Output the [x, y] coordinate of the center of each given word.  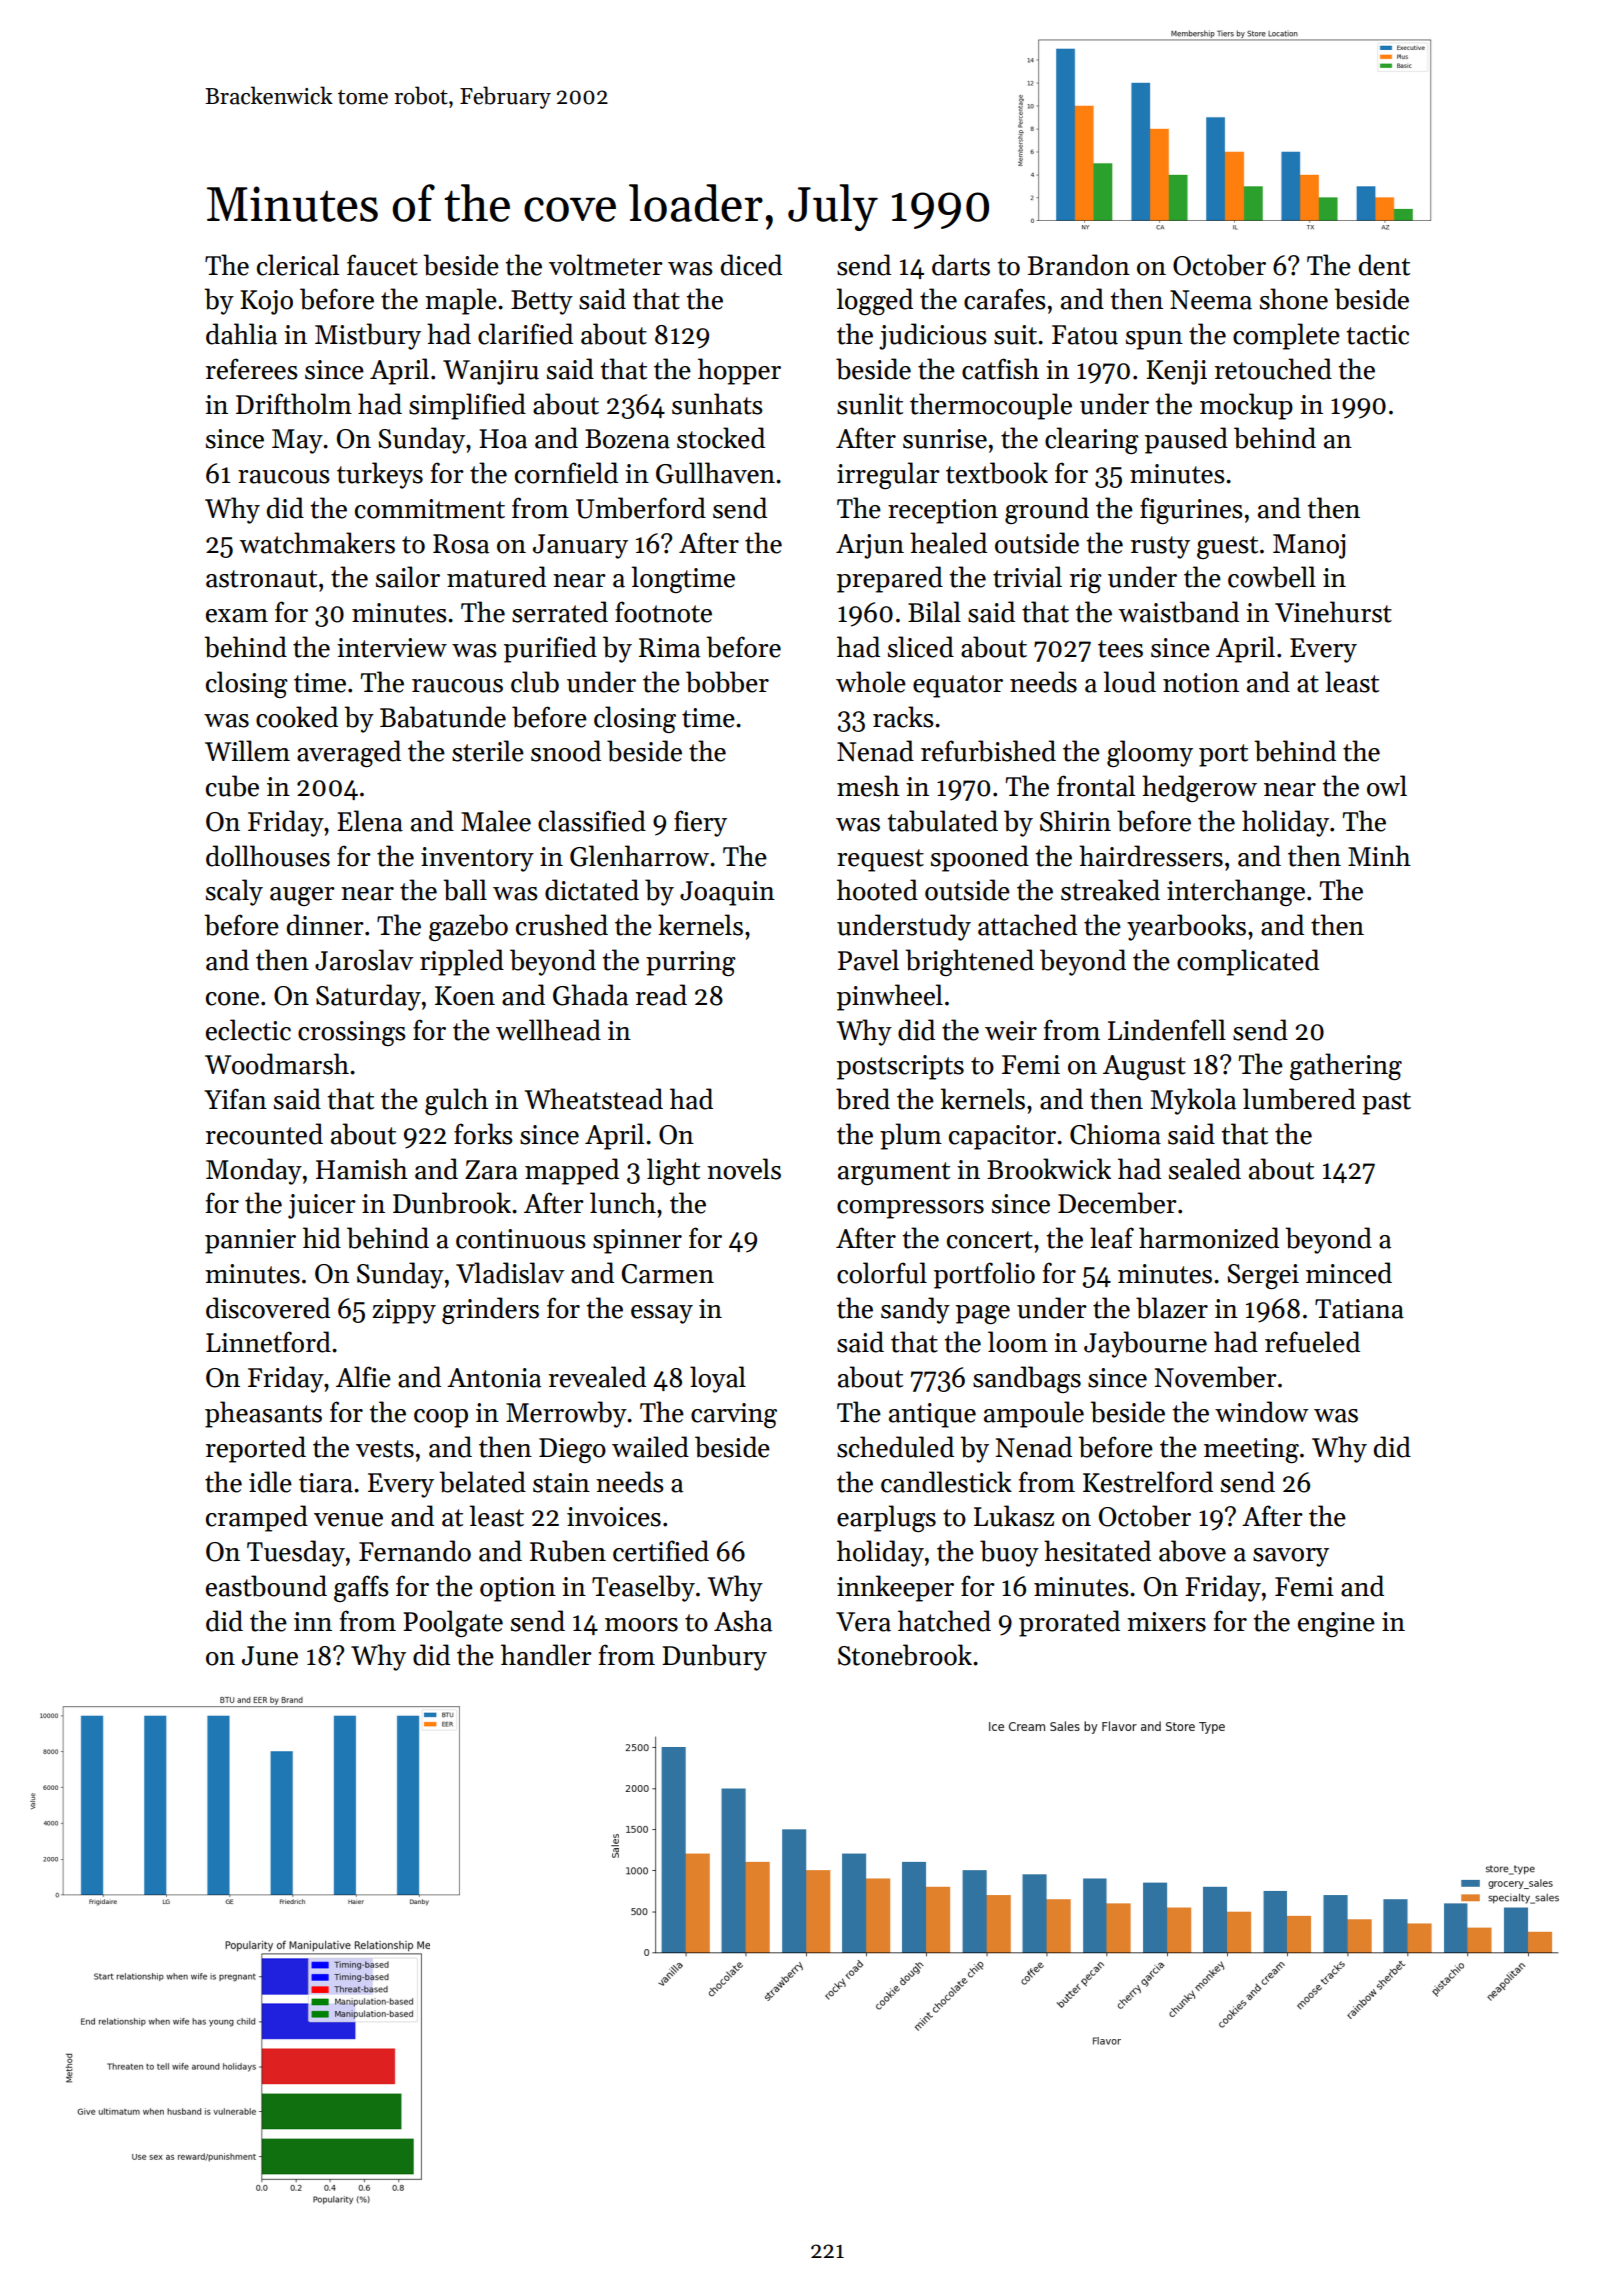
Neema [1211, 300]
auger [302, 896]
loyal [718, 1379]
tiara [326, 1483]
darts [961, 265]
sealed [1205, 1169]
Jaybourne [1145, 1344]
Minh [1379, 855]
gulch [456, 1101]
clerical [298, 265]
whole [871, 682]
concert [990, 1240]
